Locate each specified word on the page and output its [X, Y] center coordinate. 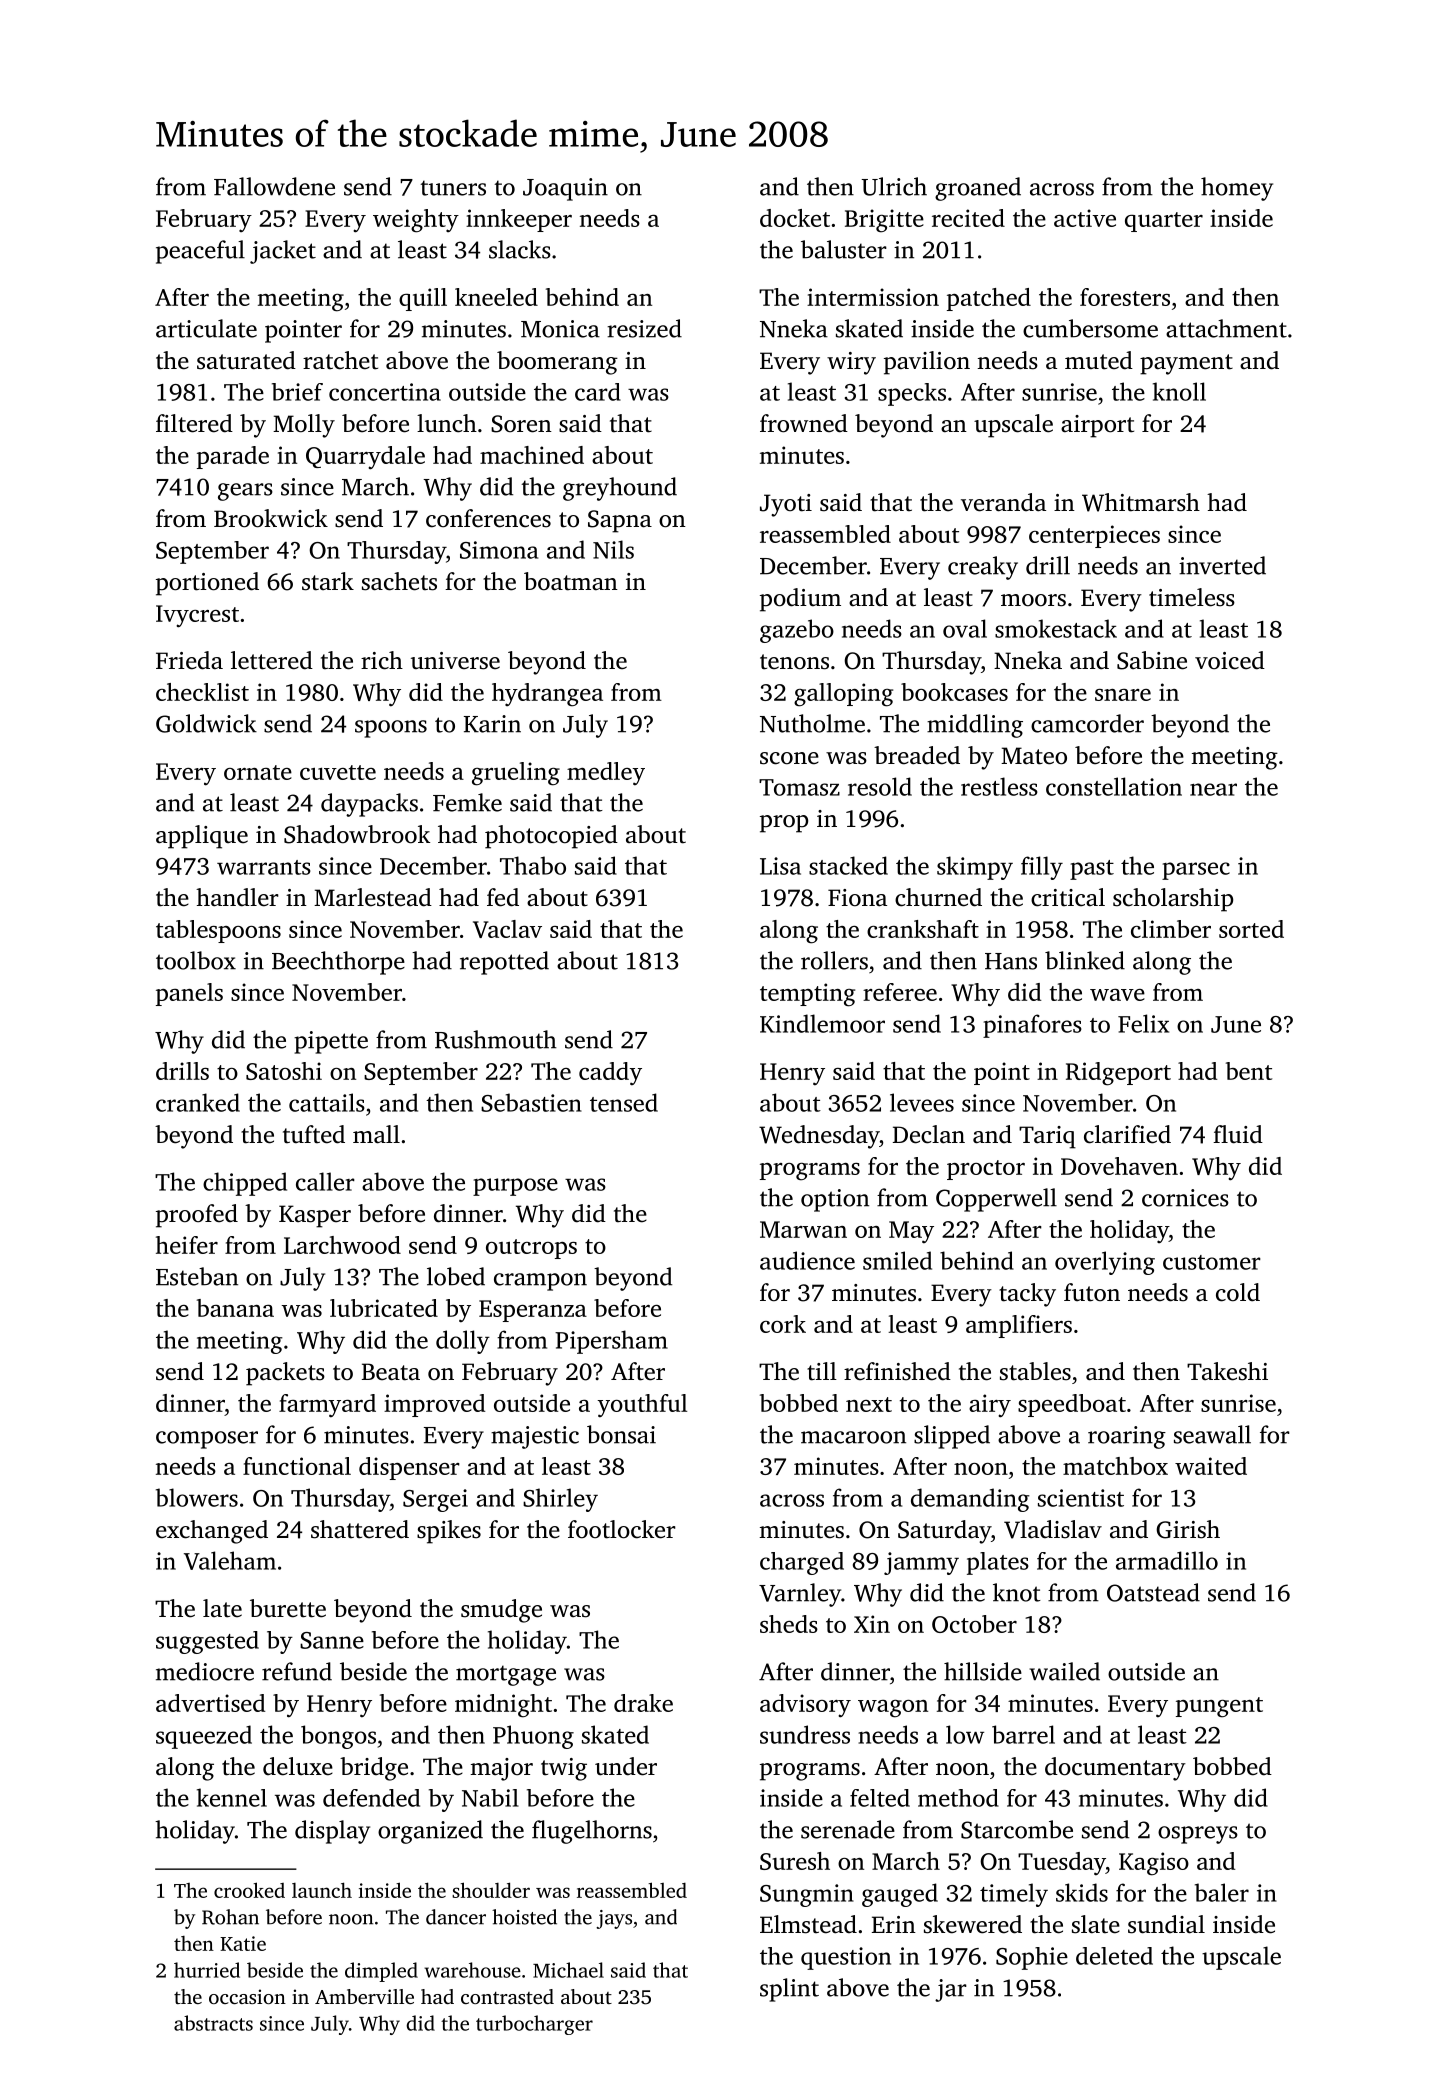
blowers [197, 1497]
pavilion [927, 363]
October [974, 1624]
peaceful [200, 252]
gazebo [797, 631]
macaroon [853, 1437]
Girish [1188, 1529]
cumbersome [1090, 328]
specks [912, 394]
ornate [258, 772]
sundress [805, 1734]
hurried [207, 1970]
